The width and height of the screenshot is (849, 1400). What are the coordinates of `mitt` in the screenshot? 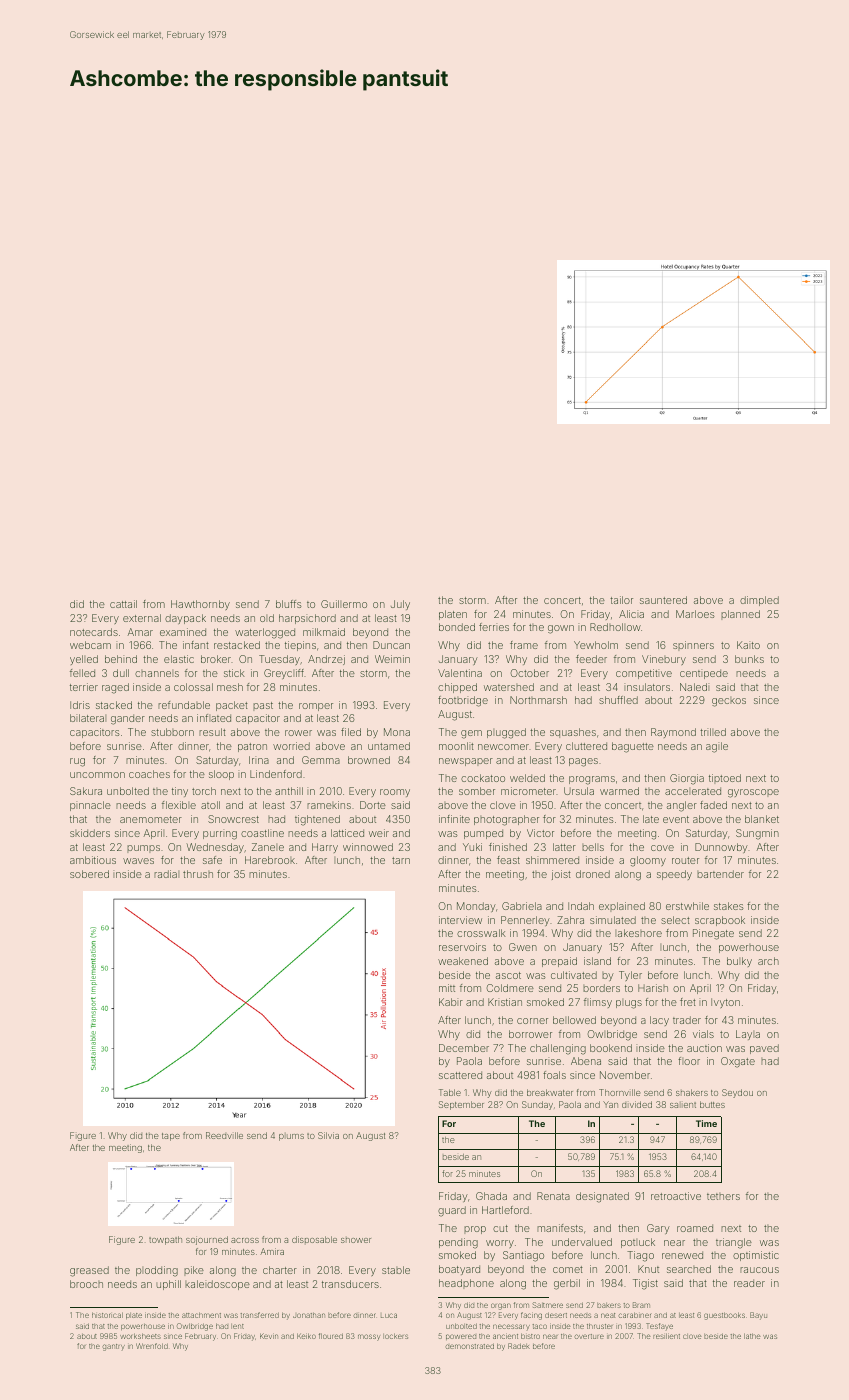 It's located at (447, 988).
